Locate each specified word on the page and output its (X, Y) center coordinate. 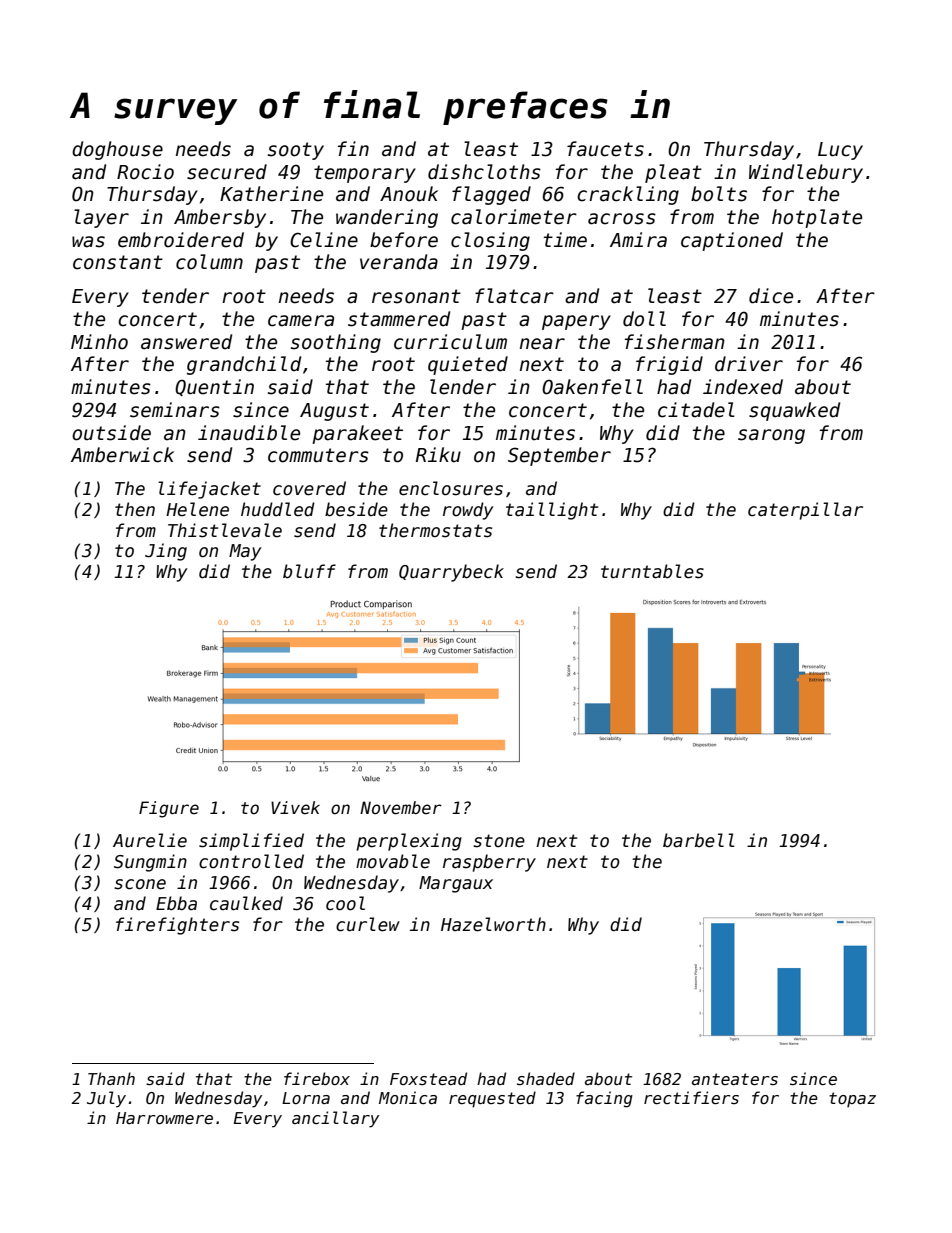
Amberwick (122, 455)
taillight (552, 511)
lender (463, 387)
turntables (652, 571)
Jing (166, 552)
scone (140, 884)
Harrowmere (164, 1118)
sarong (771, 436)
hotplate (817, 218)
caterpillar (805, 511)
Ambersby (220, 218)
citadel (696, 410)
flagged (491, 195)
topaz (852, 1100)
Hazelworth (493, 924)
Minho (99, 342)
